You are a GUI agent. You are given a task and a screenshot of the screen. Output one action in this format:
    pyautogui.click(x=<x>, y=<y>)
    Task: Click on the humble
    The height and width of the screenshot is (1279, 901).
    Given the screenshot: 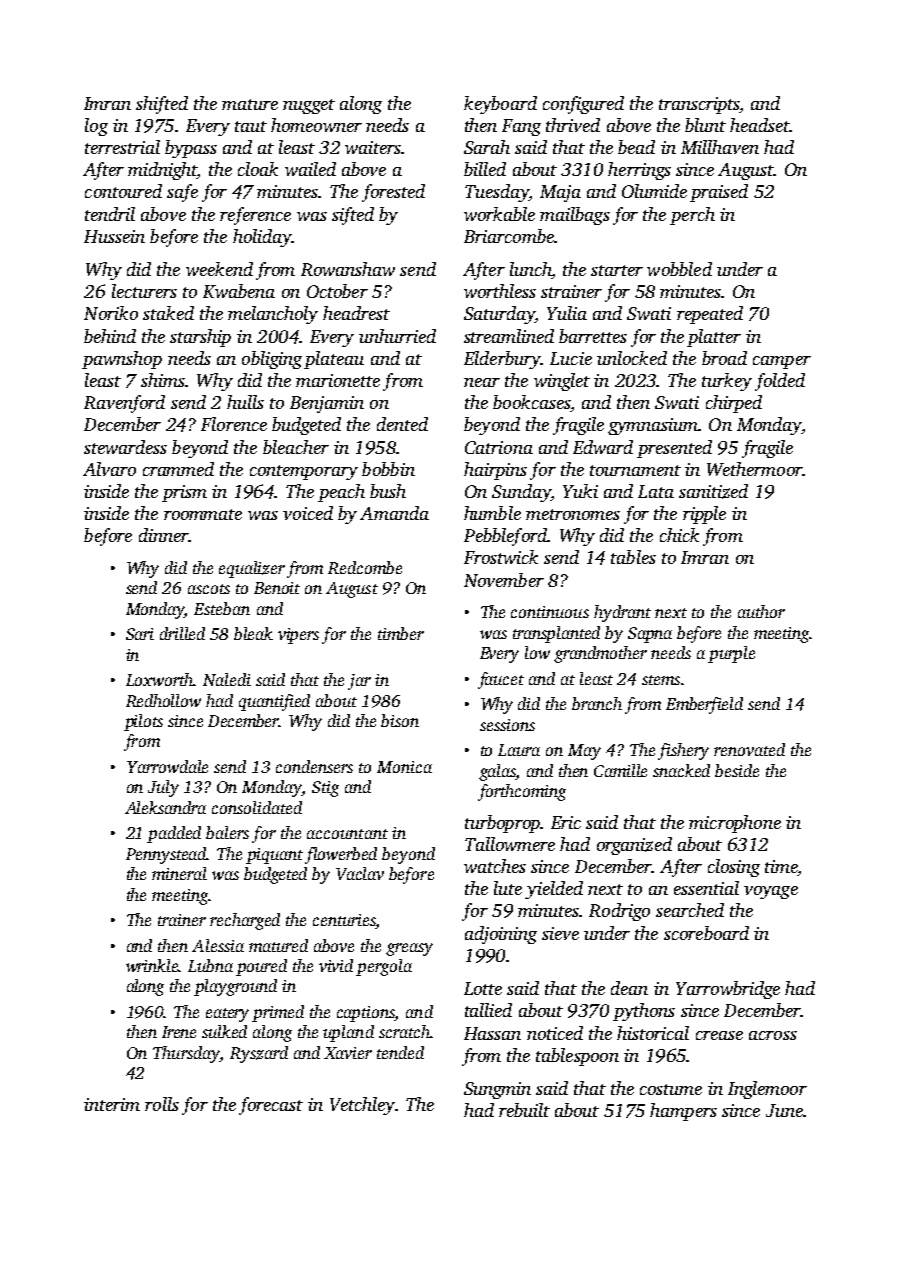 What is the action you would take?
    pyautogui.click(x=492, y=513)
